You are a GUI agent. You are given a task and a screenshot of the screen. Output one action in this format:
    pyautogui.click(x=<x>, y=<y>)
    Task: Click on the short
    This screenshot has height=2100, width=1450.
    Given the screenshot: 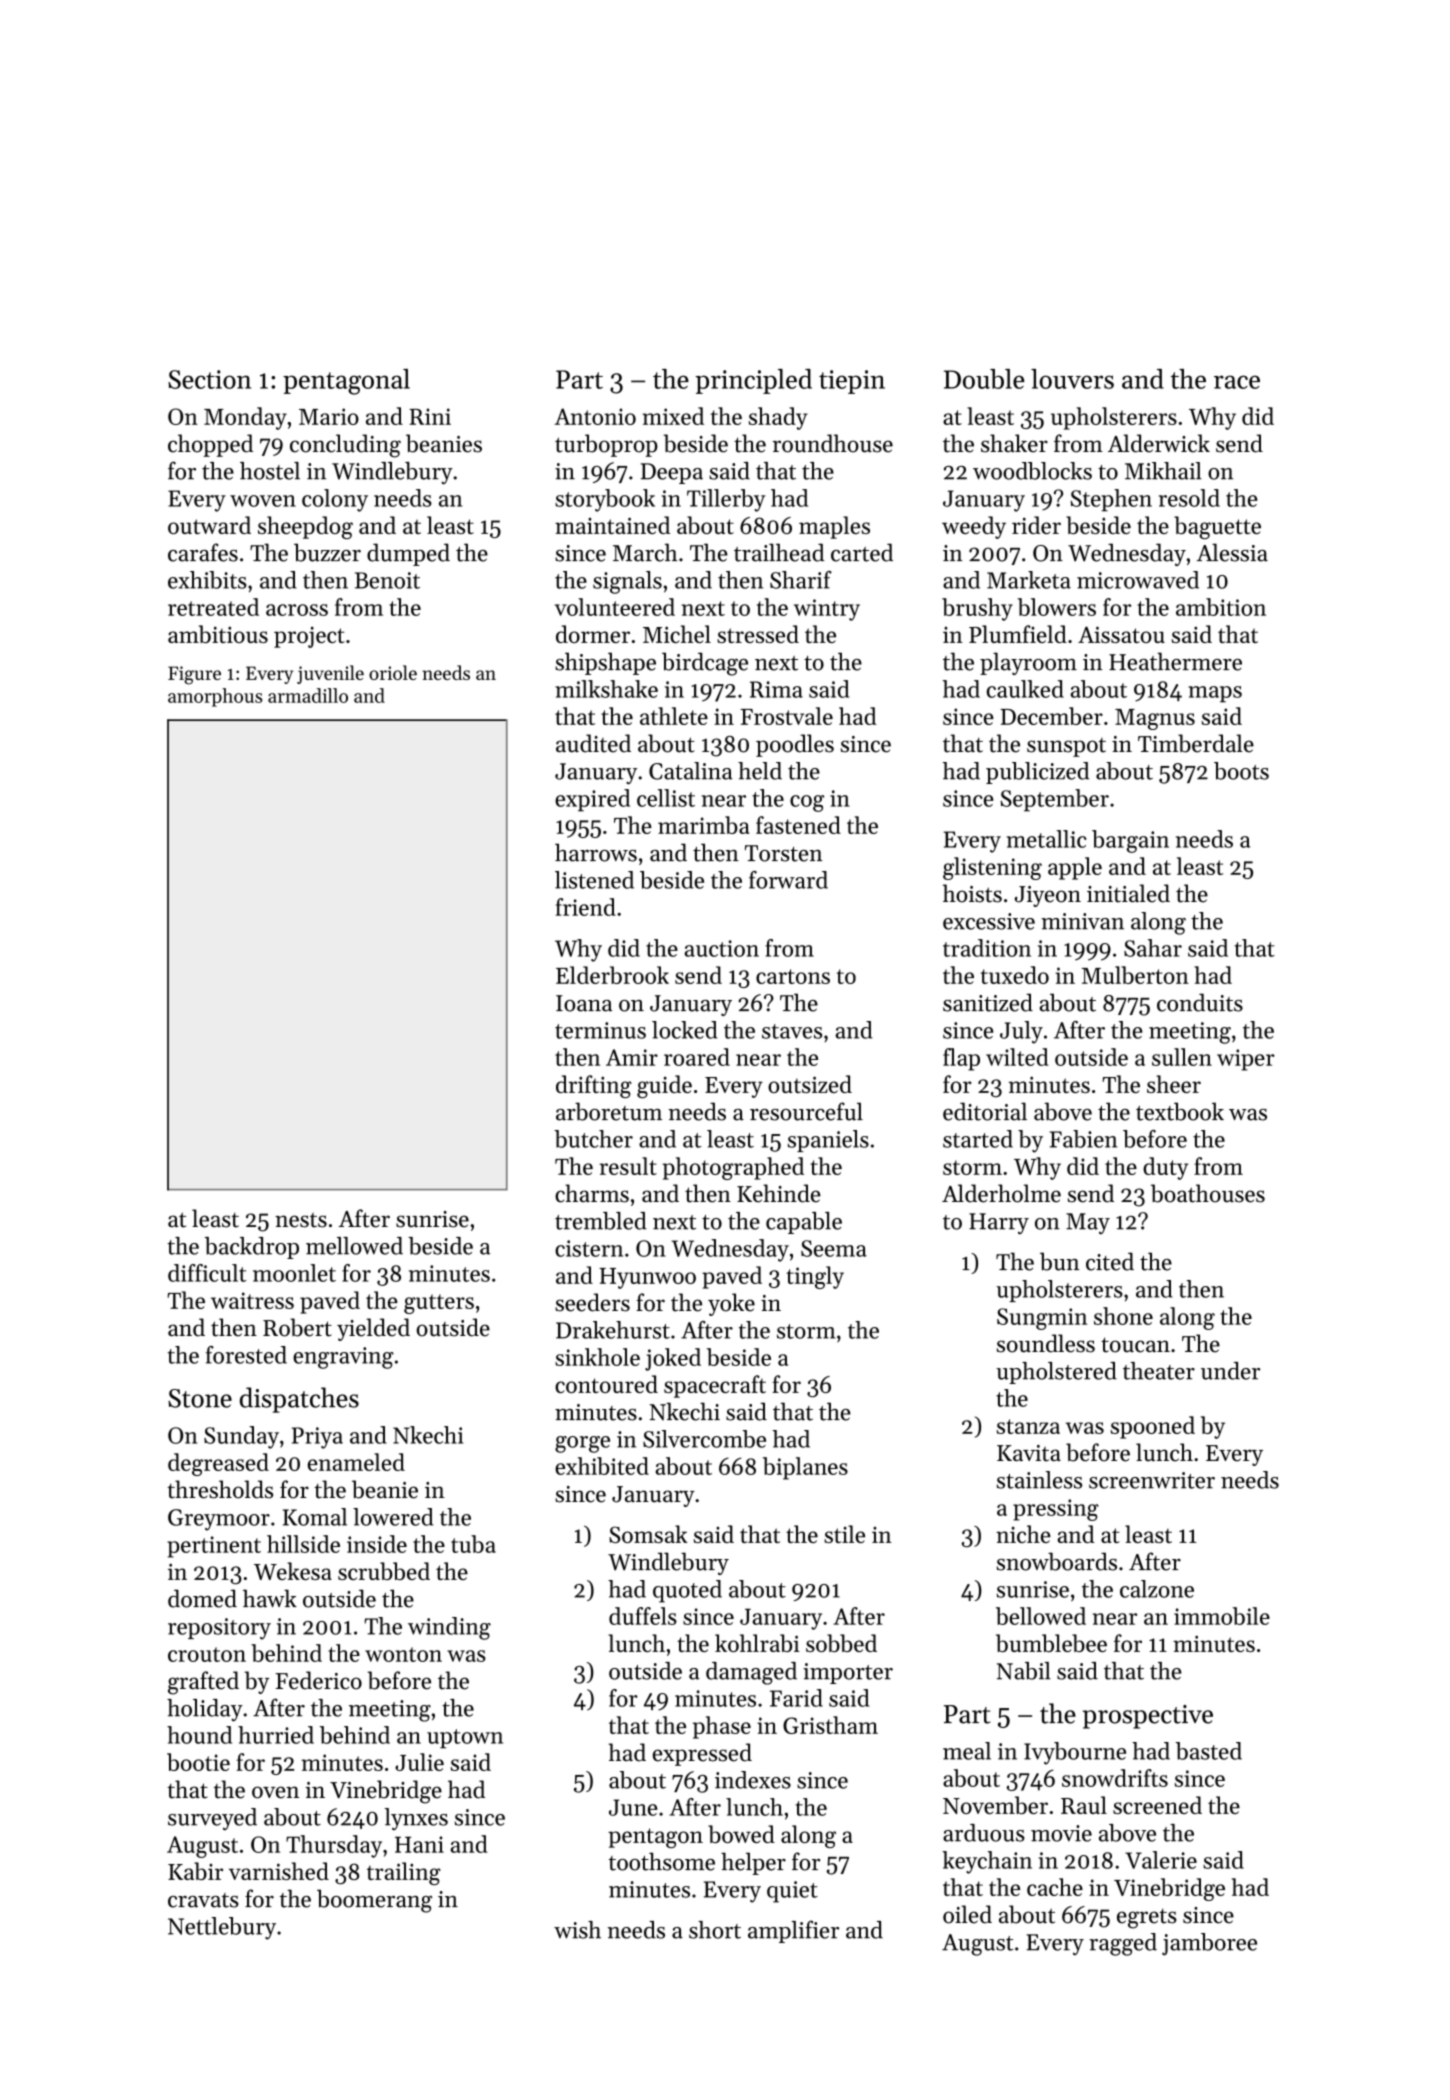 What is the action you would take?
    pyautogui.click(x=715, y=1930)
